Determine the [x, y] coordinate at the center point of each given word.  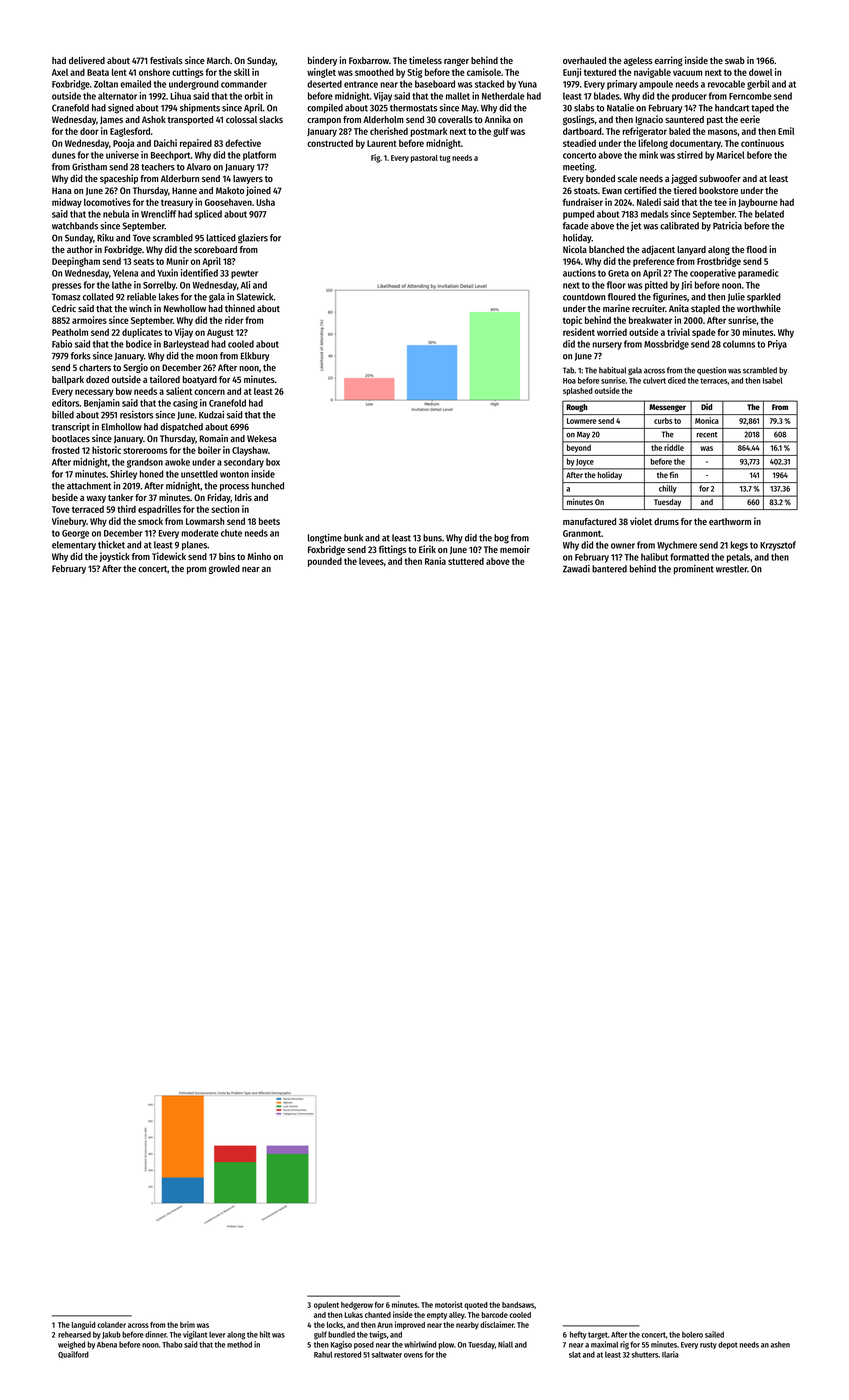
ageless [638, 61]
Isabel [773, 380]
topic [572, 321]
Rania [435, 561]
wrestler [731, 569]
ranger [456, 62]
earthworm [730, 521]
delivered [87, 60]
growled [224, 569]
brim [187, 1324]
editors [65, 403]
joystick [114, 557]
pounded [325, 562]
